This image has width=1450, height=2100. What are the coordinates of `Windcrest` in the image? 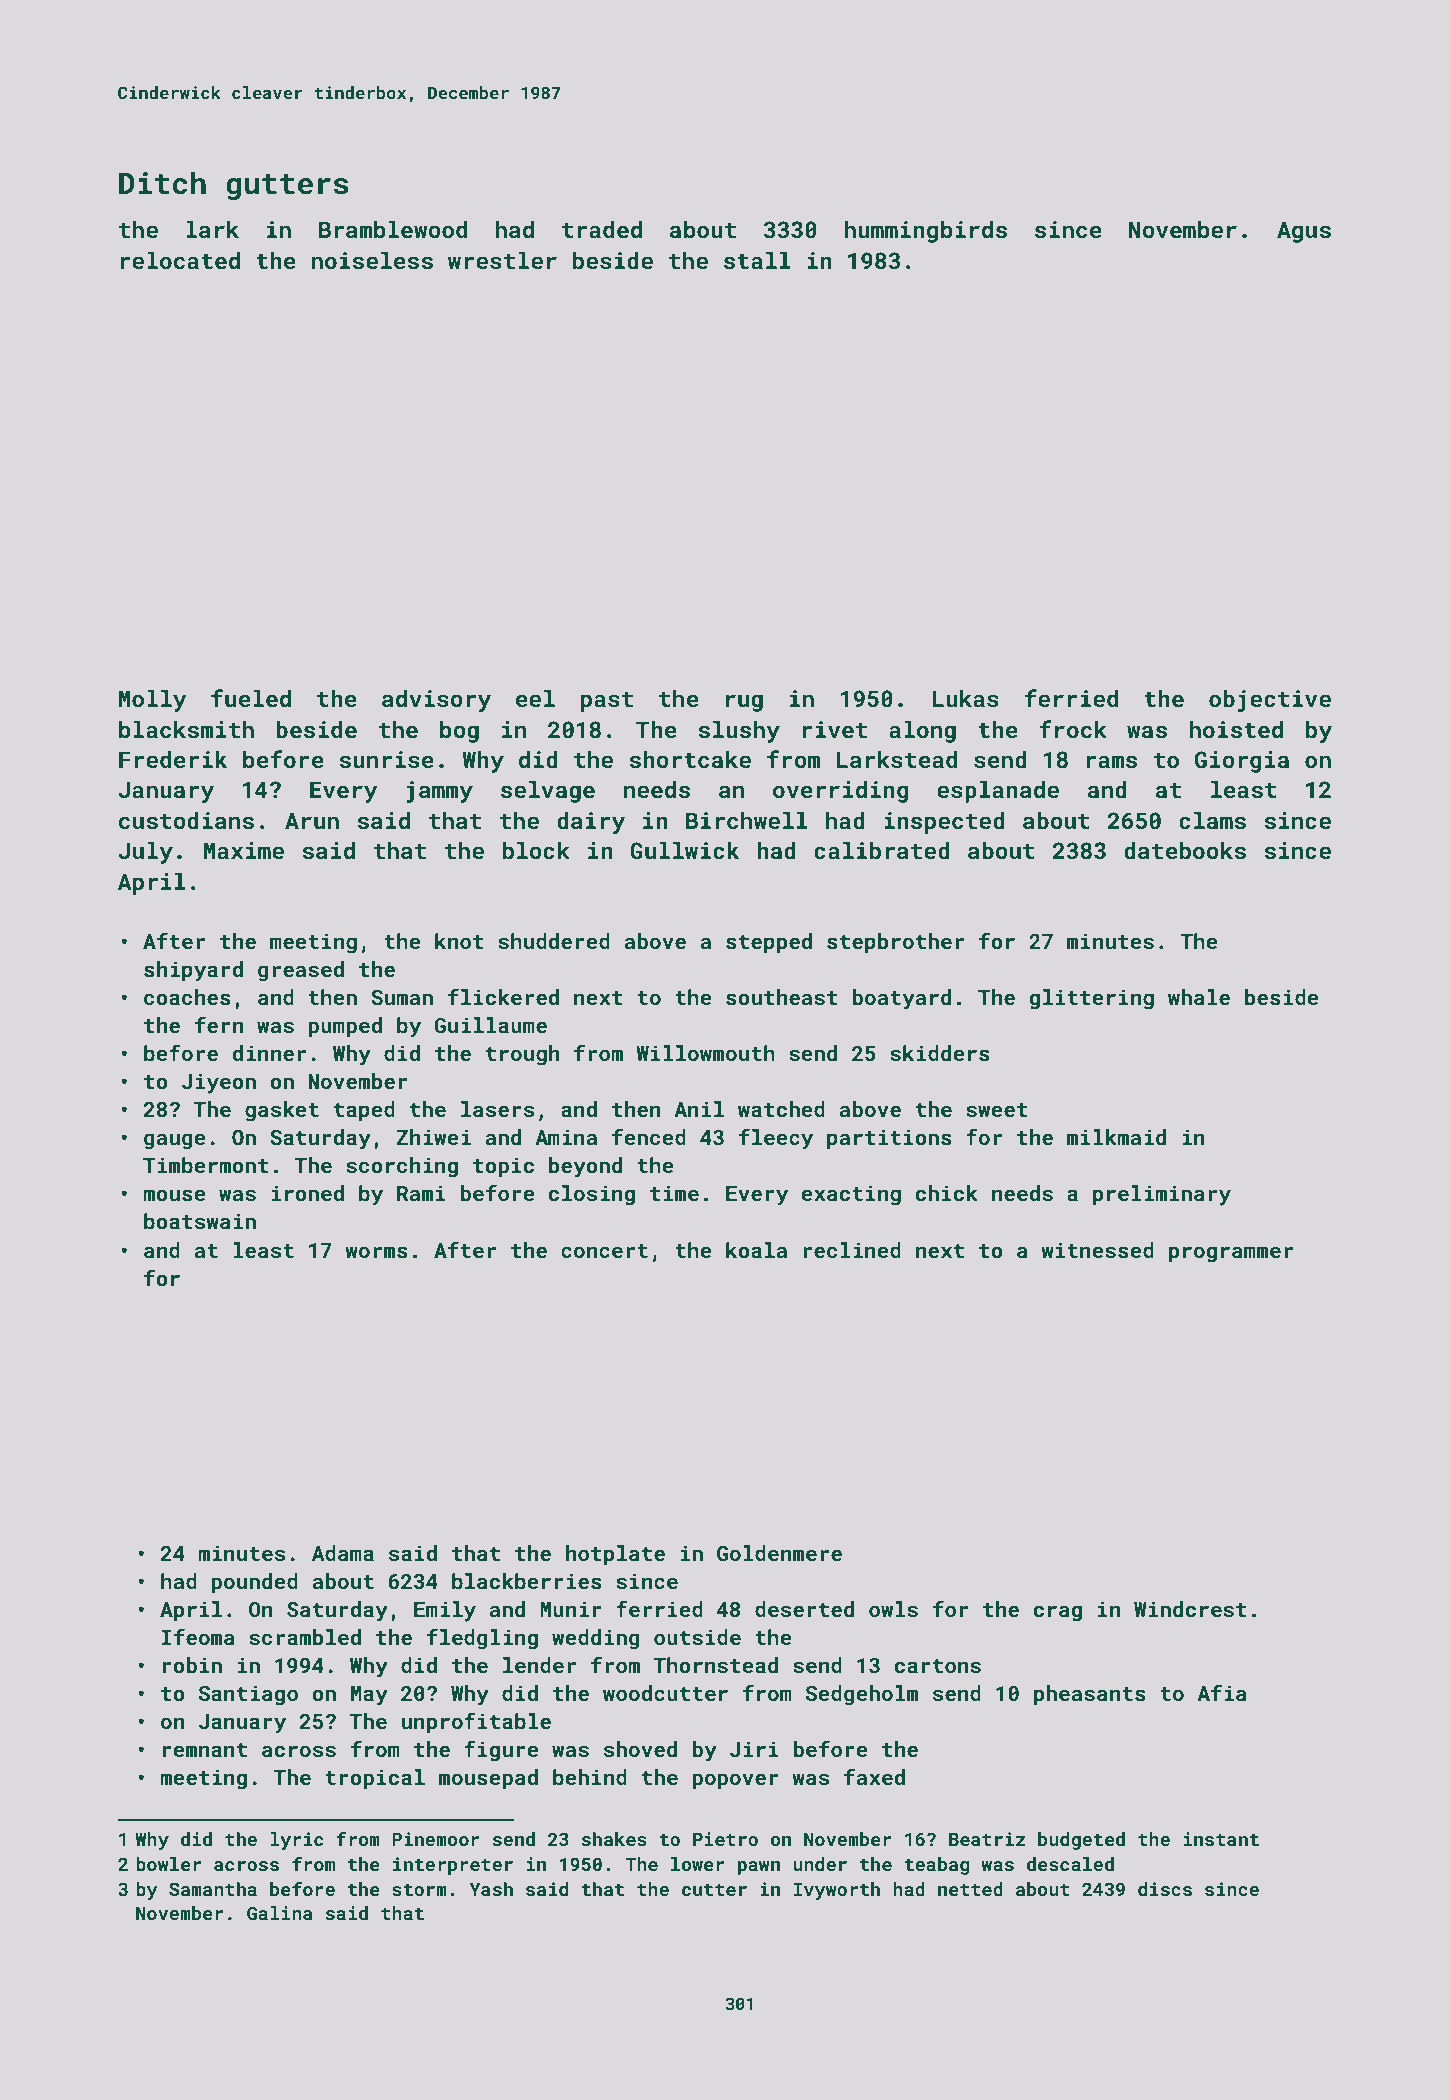 It's located at (1190, 1609).
